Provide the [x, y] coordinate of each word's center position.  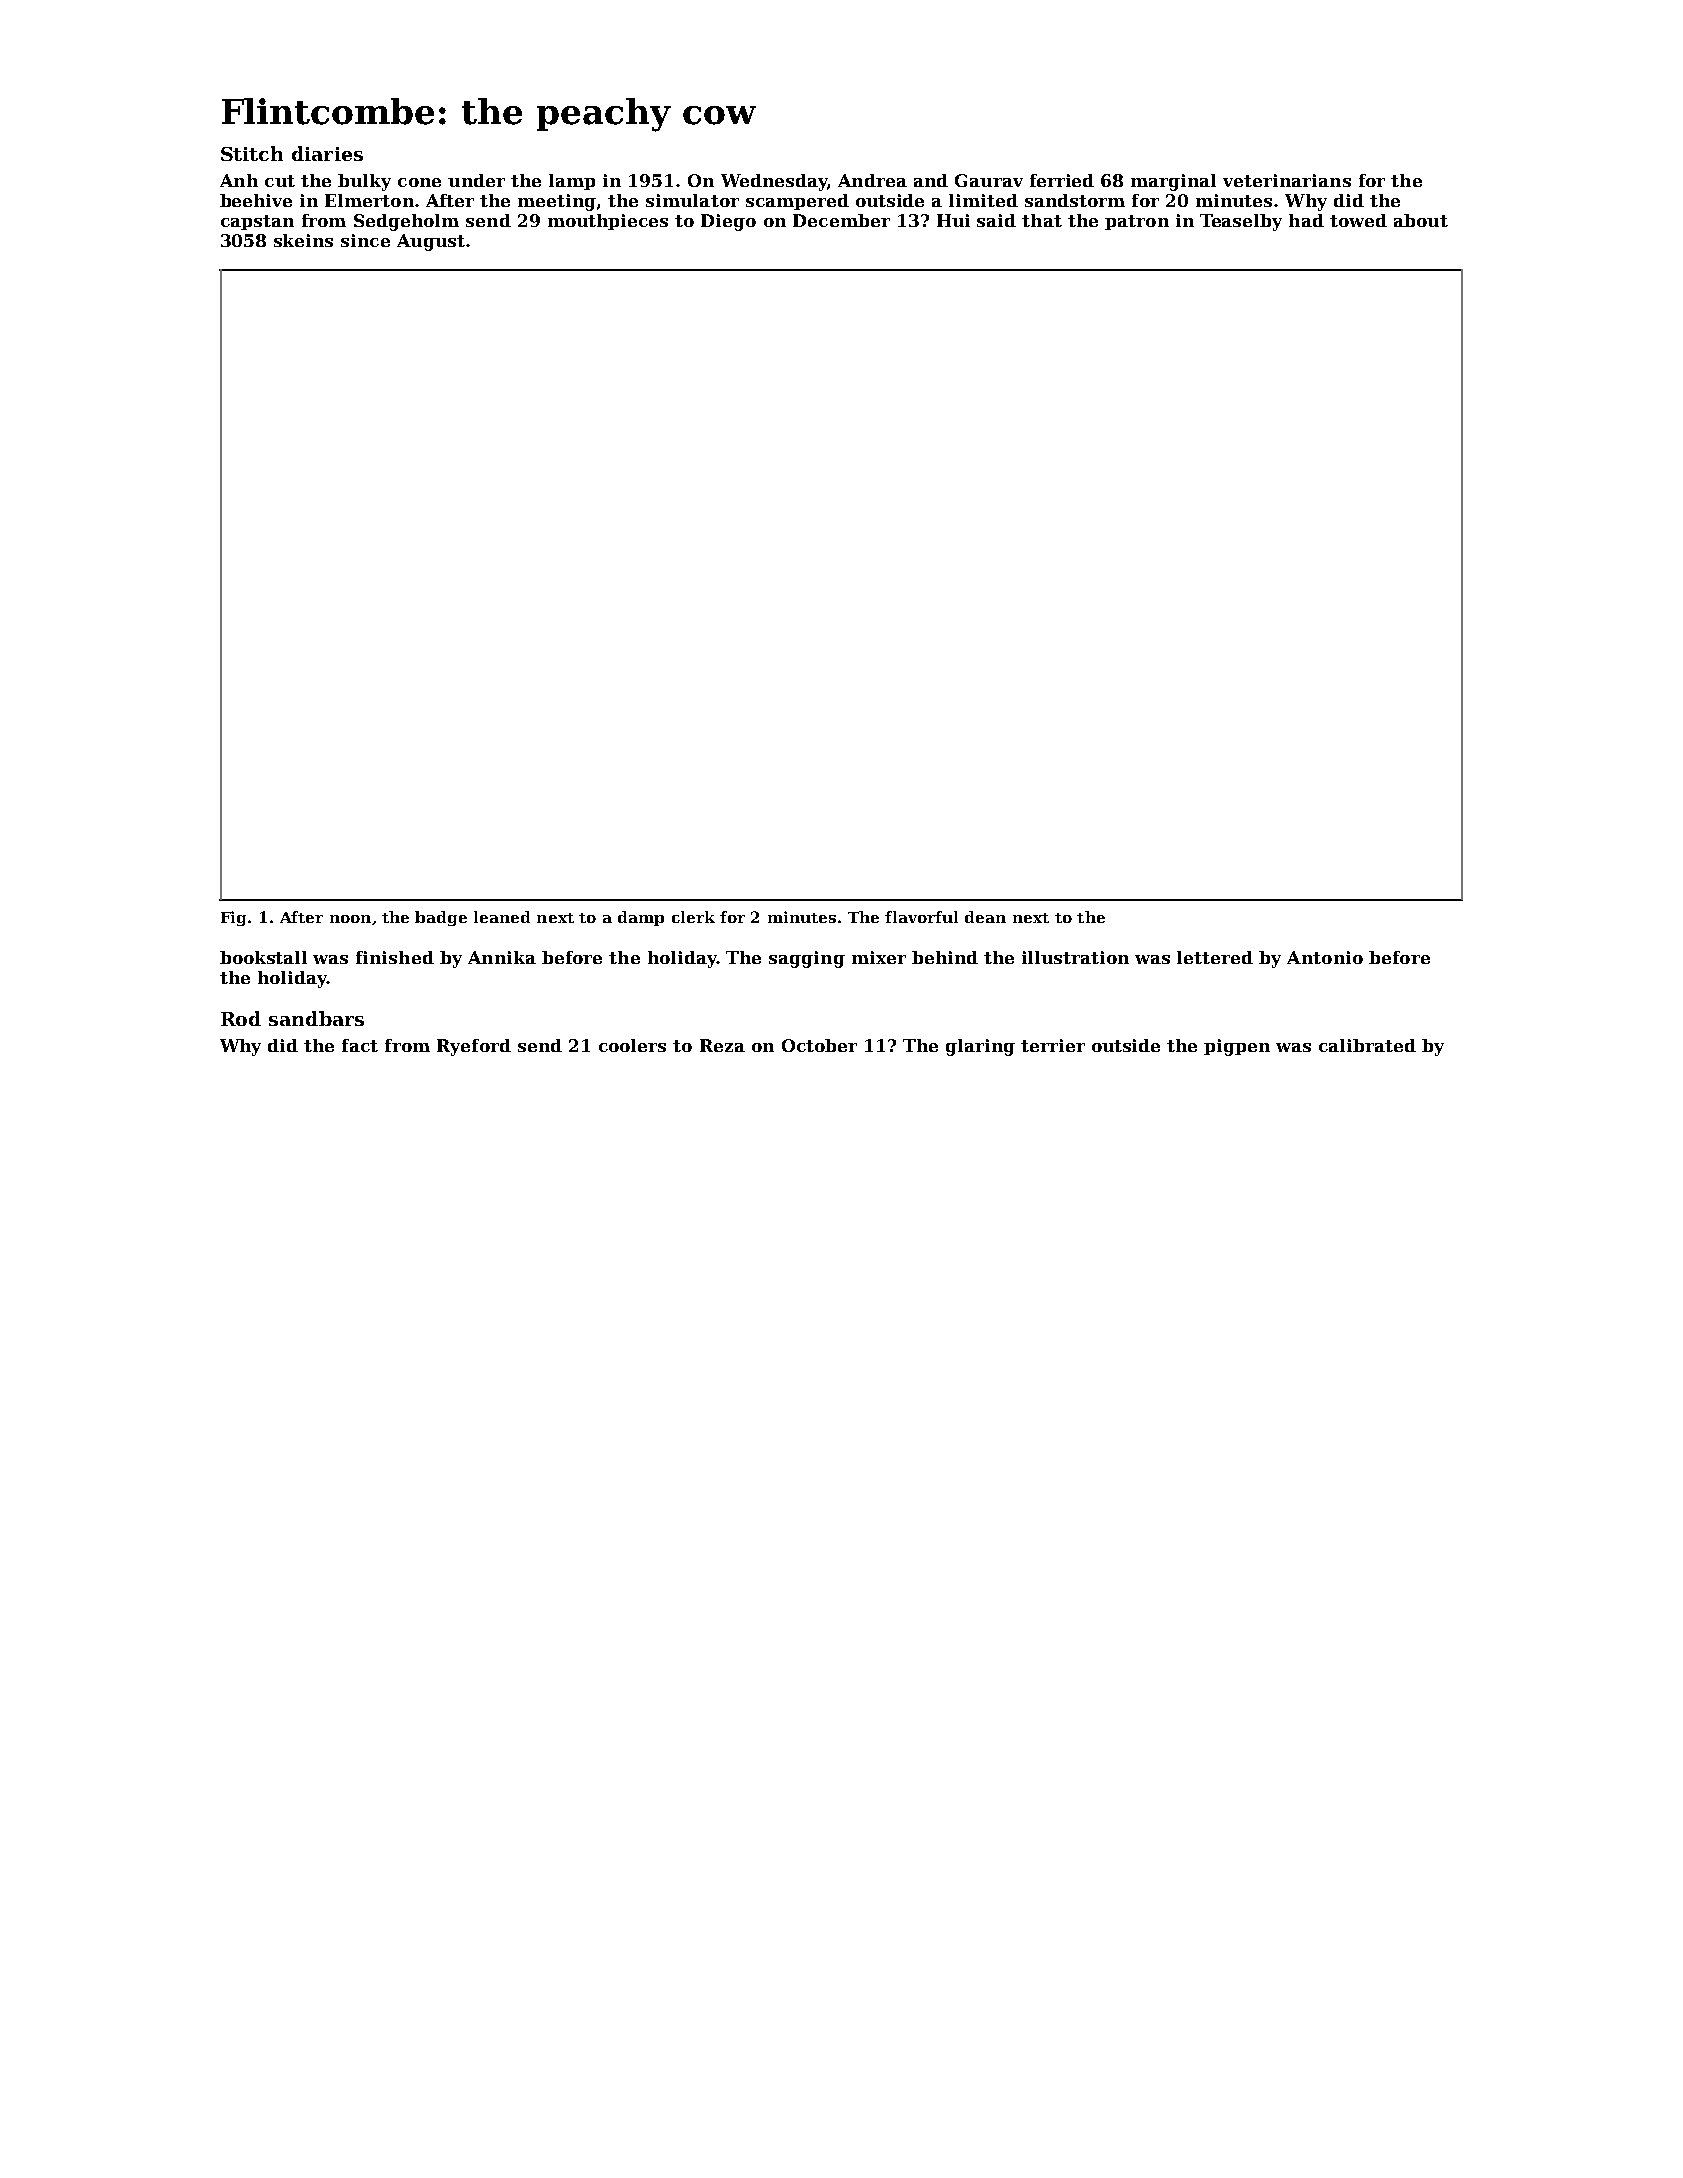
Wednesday [774, 182]
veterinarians [1287, 180]
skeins [303, 240]
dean [985, 917]
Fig [233, 918]
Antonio [1325, 957]
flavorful [921, 917]
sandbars [316, 1018]
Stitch [252, 153]
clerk [693, 917]
